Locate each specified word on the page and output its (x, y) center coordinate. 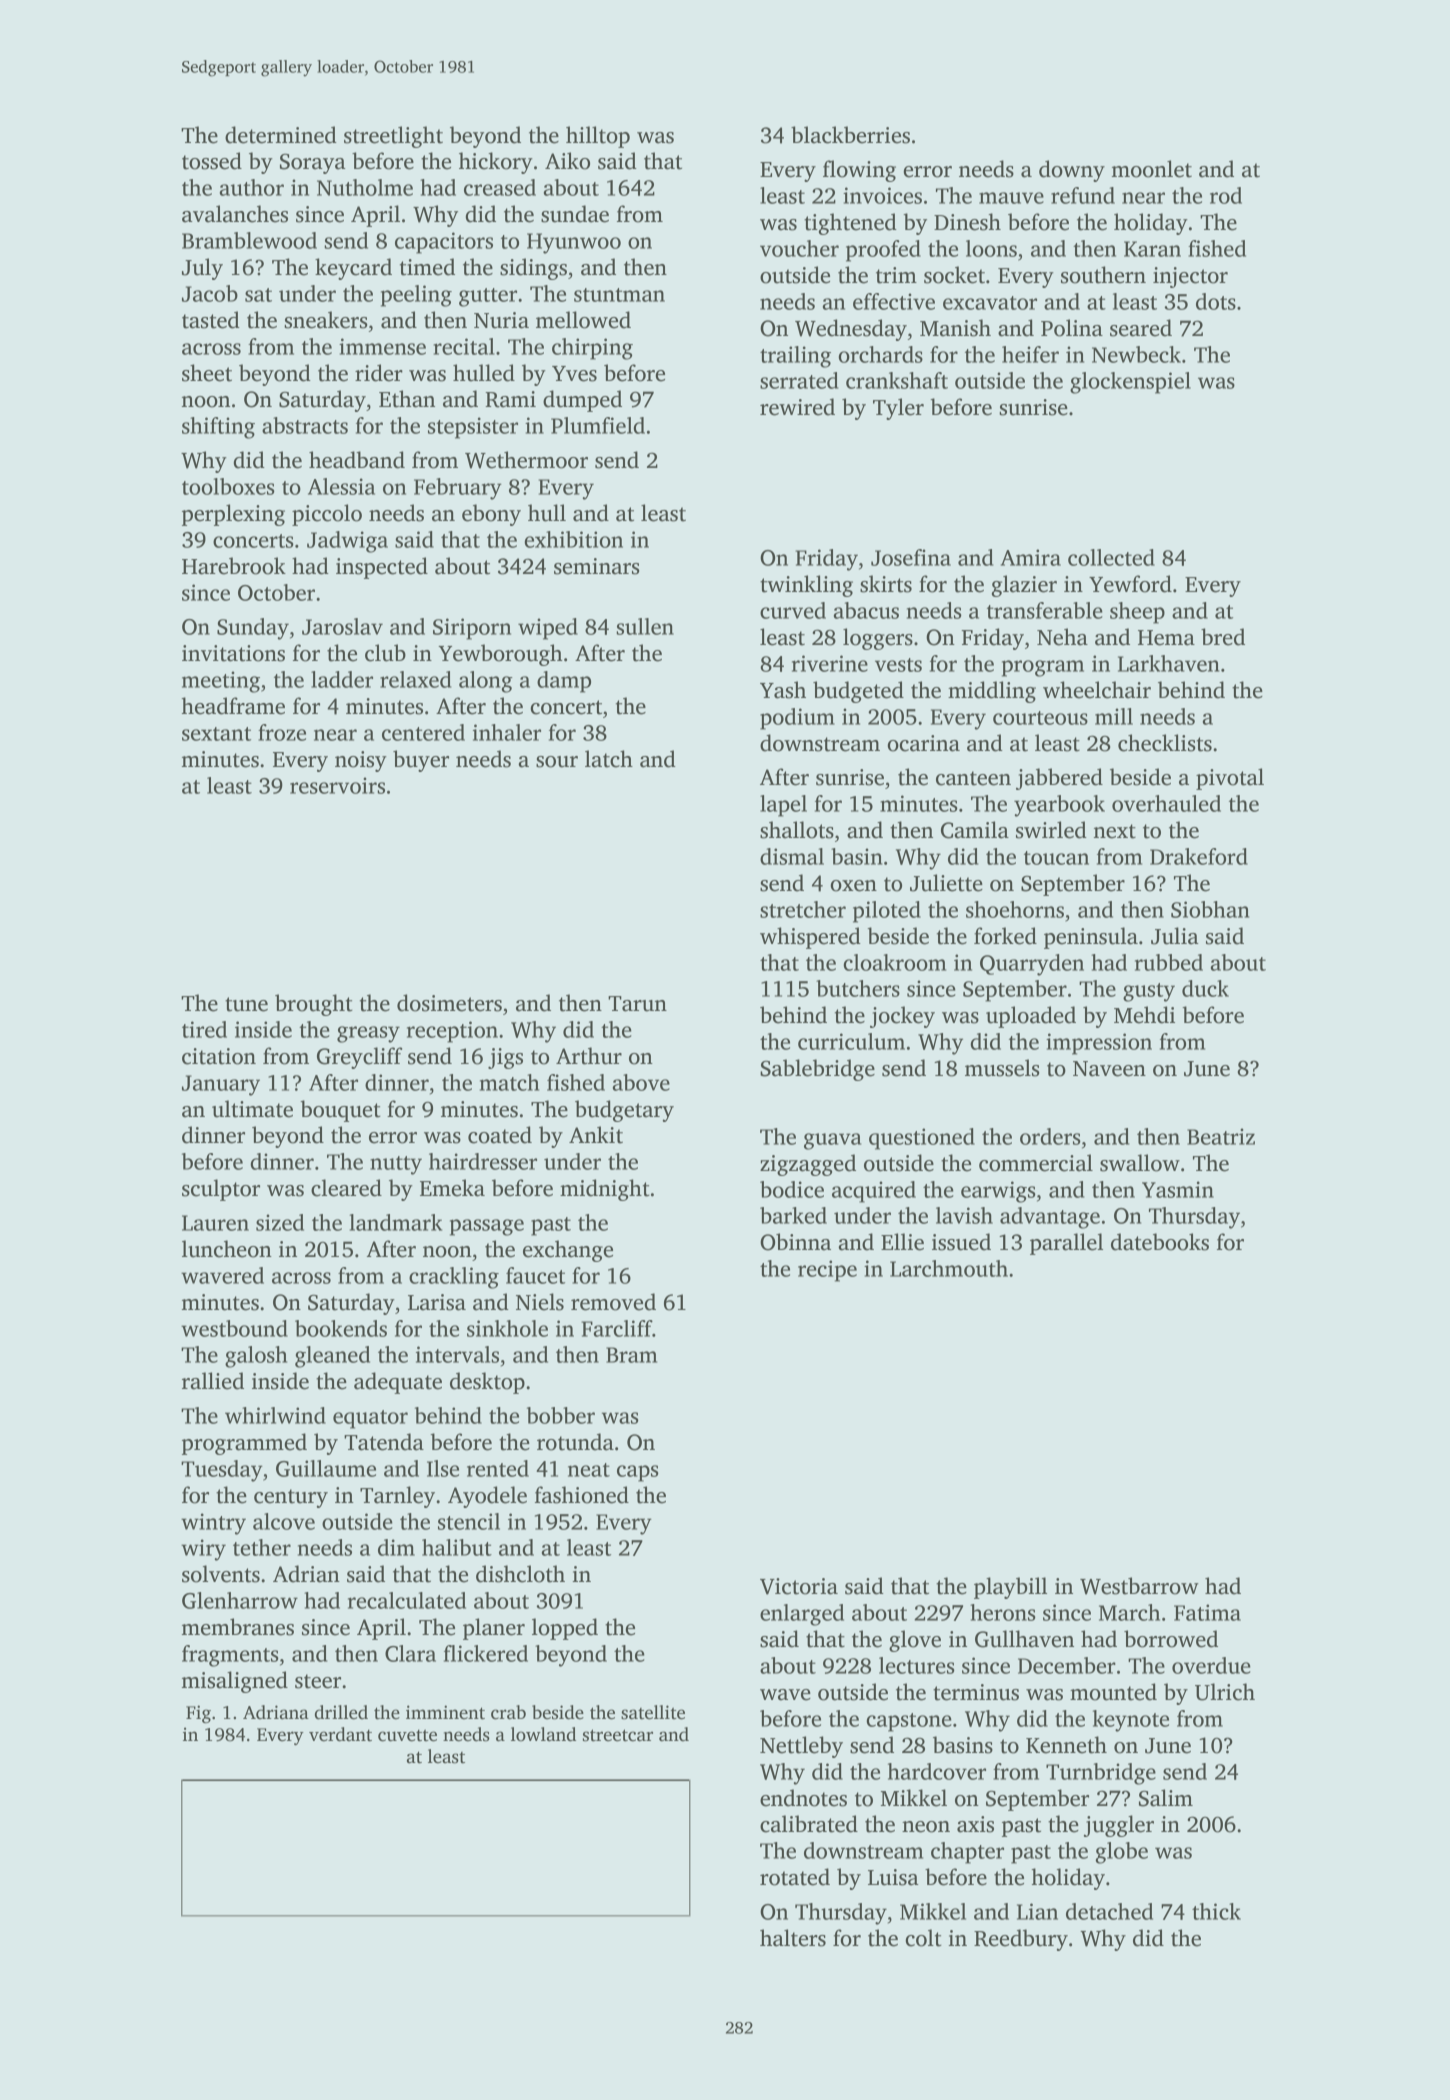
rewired (797, 407)
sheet (207, 373)
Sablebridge (817, 1070)
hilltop (598, 137)
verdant (340, 1734)
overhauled (1166, 803)
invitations (233, 653)
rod (1226, 195)
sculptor (221, 1190)
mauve (1011, 198)
